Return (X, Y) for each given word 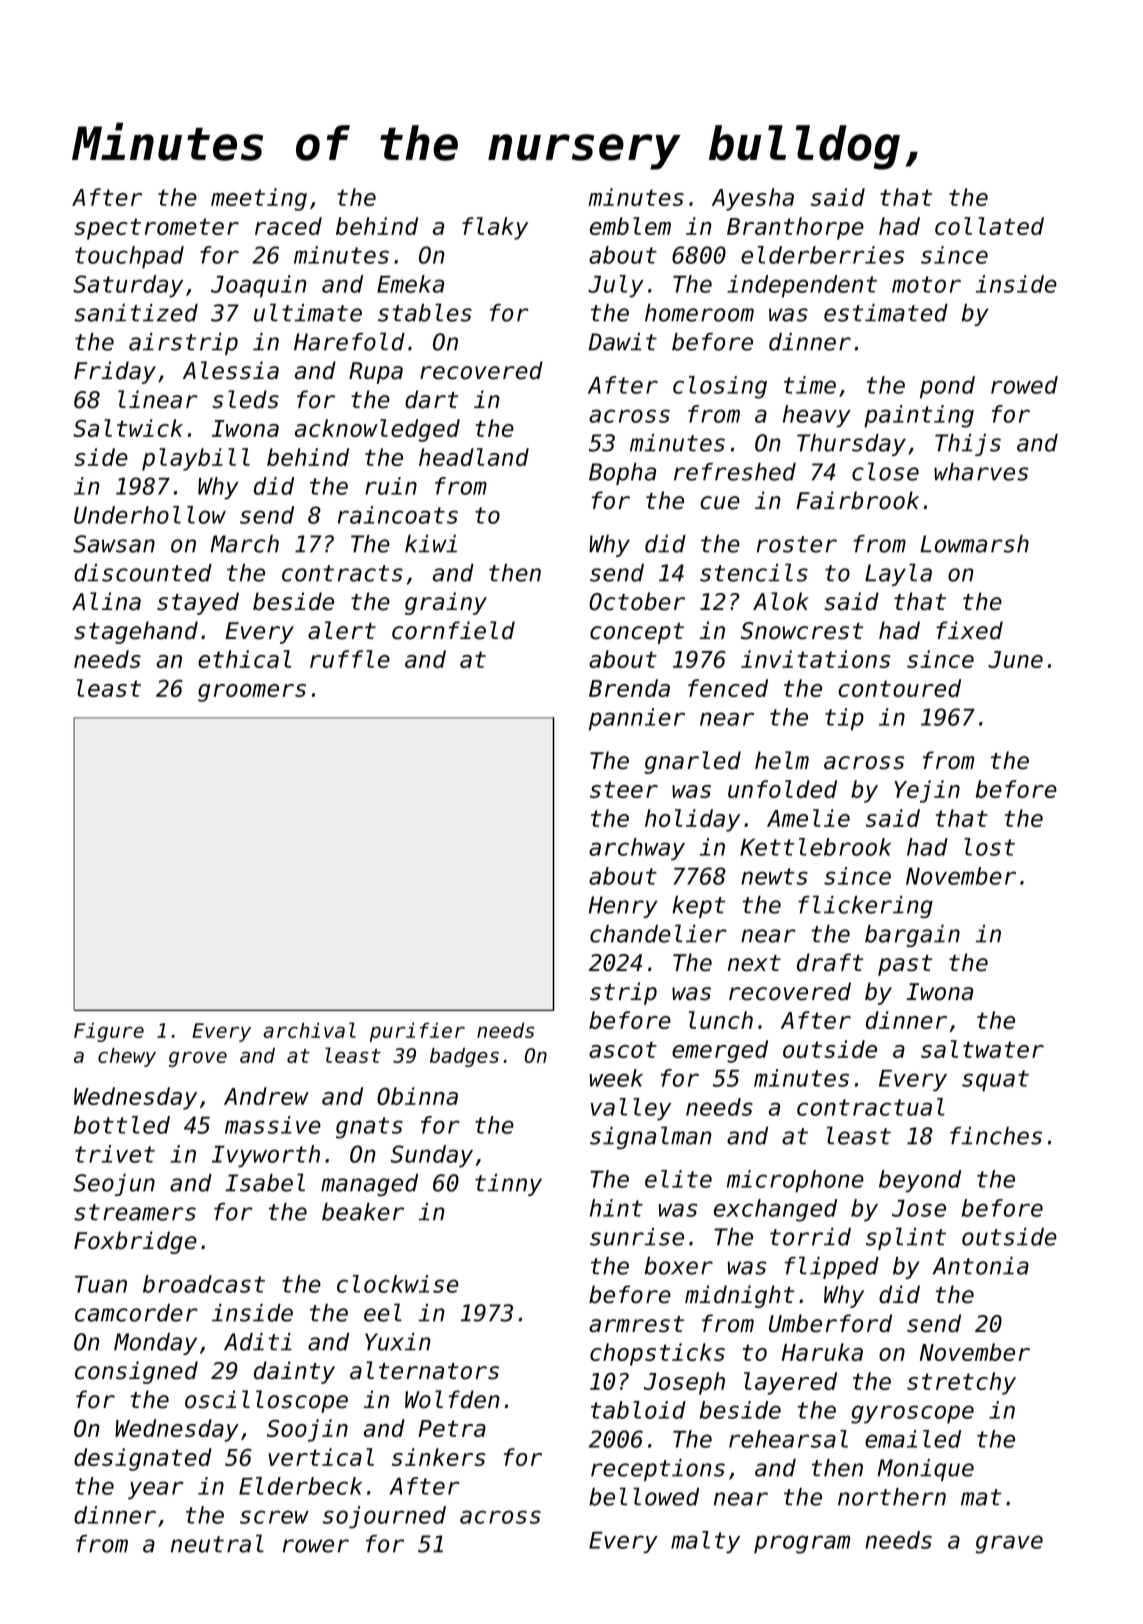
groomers (252, 693)
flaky (495, 228)
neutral (217, 1543)
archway (637, 849)
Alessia (231, 370)
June (1015, 659)
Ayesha (753, 199)
